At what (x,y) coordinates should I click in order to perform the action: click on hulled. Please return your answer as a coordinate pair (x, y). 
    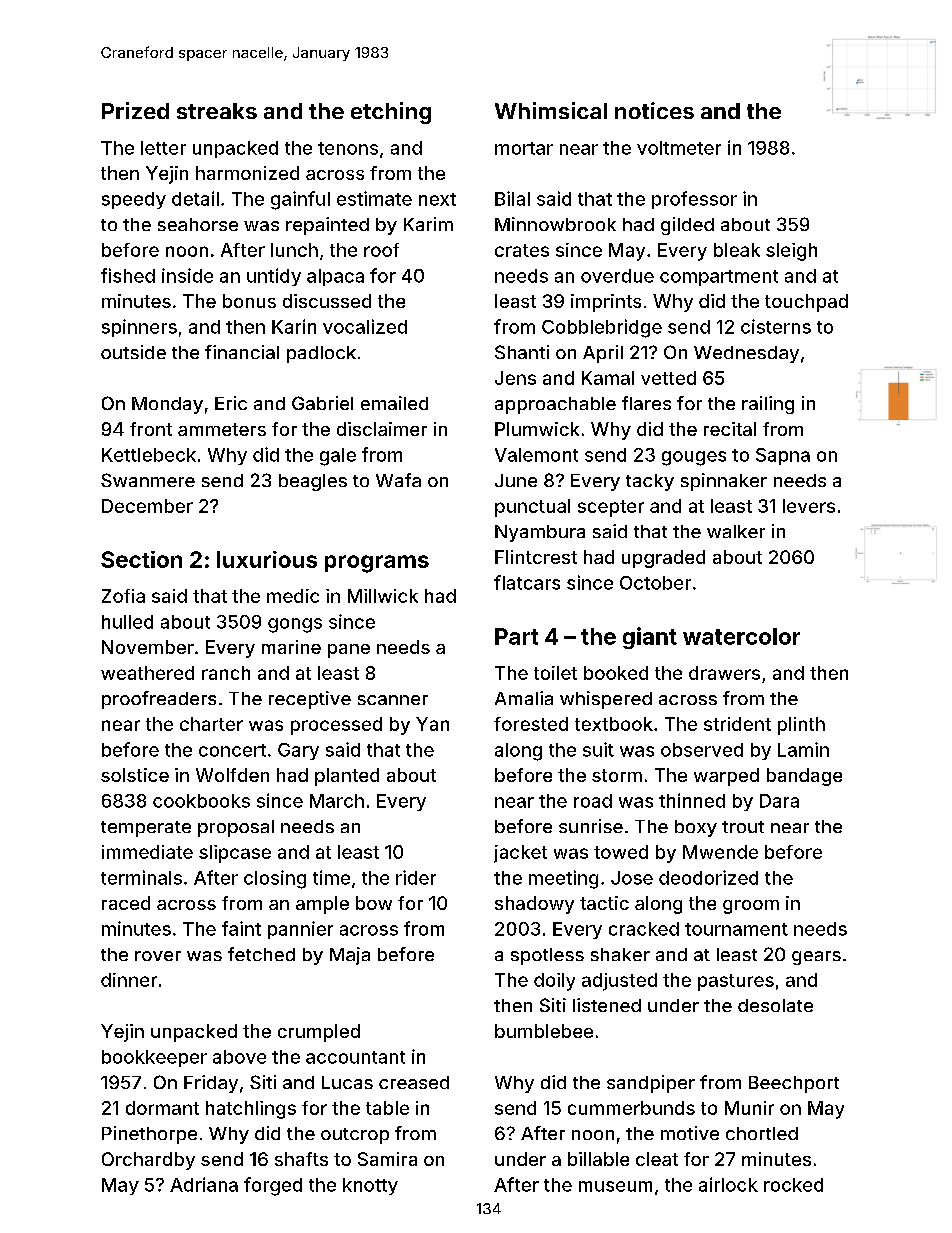
    Looking at the image, I should click on (127, 622).
